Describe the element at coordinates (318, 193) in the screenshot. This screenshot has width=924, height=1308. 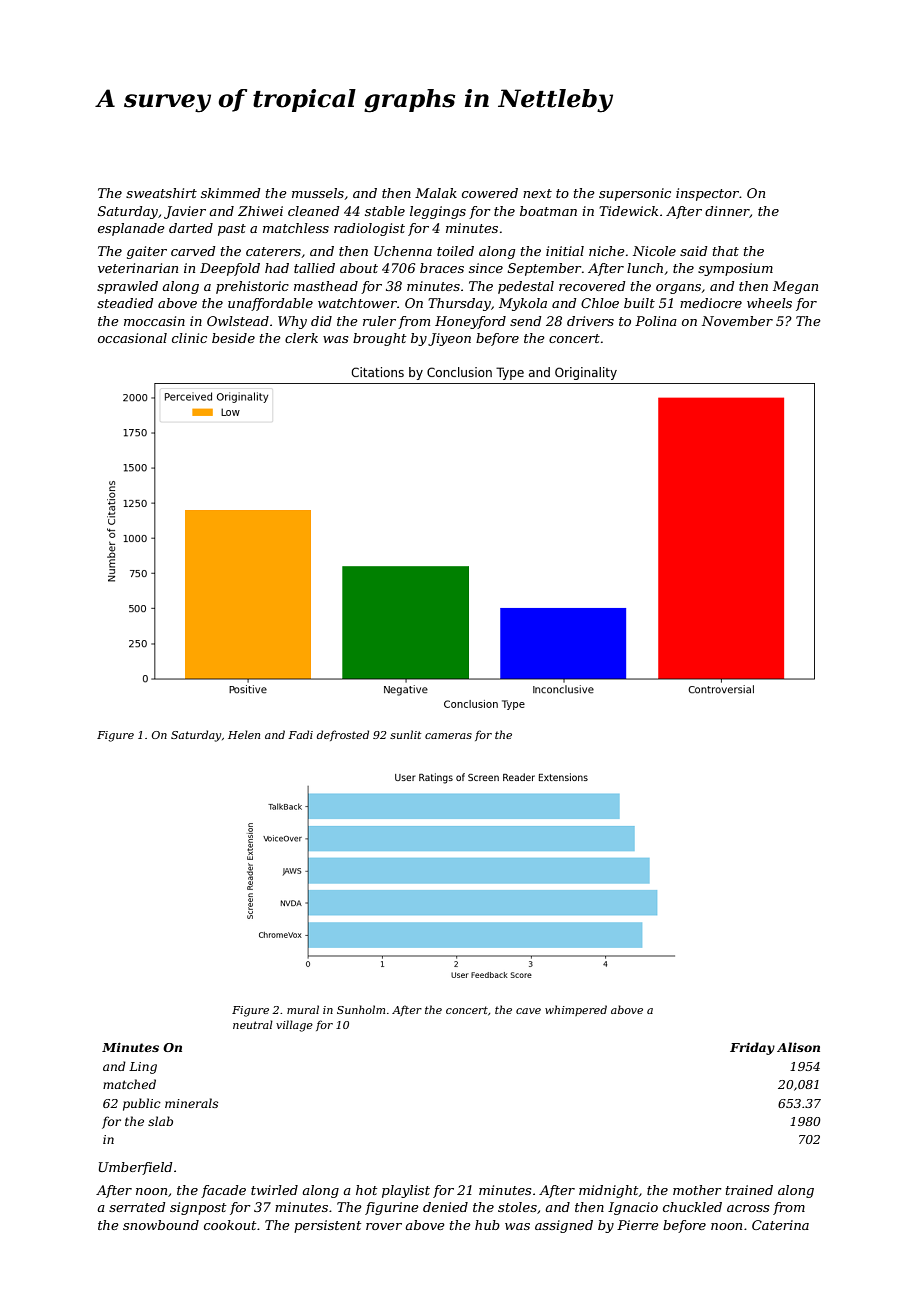
I see `mussels` at that location.
